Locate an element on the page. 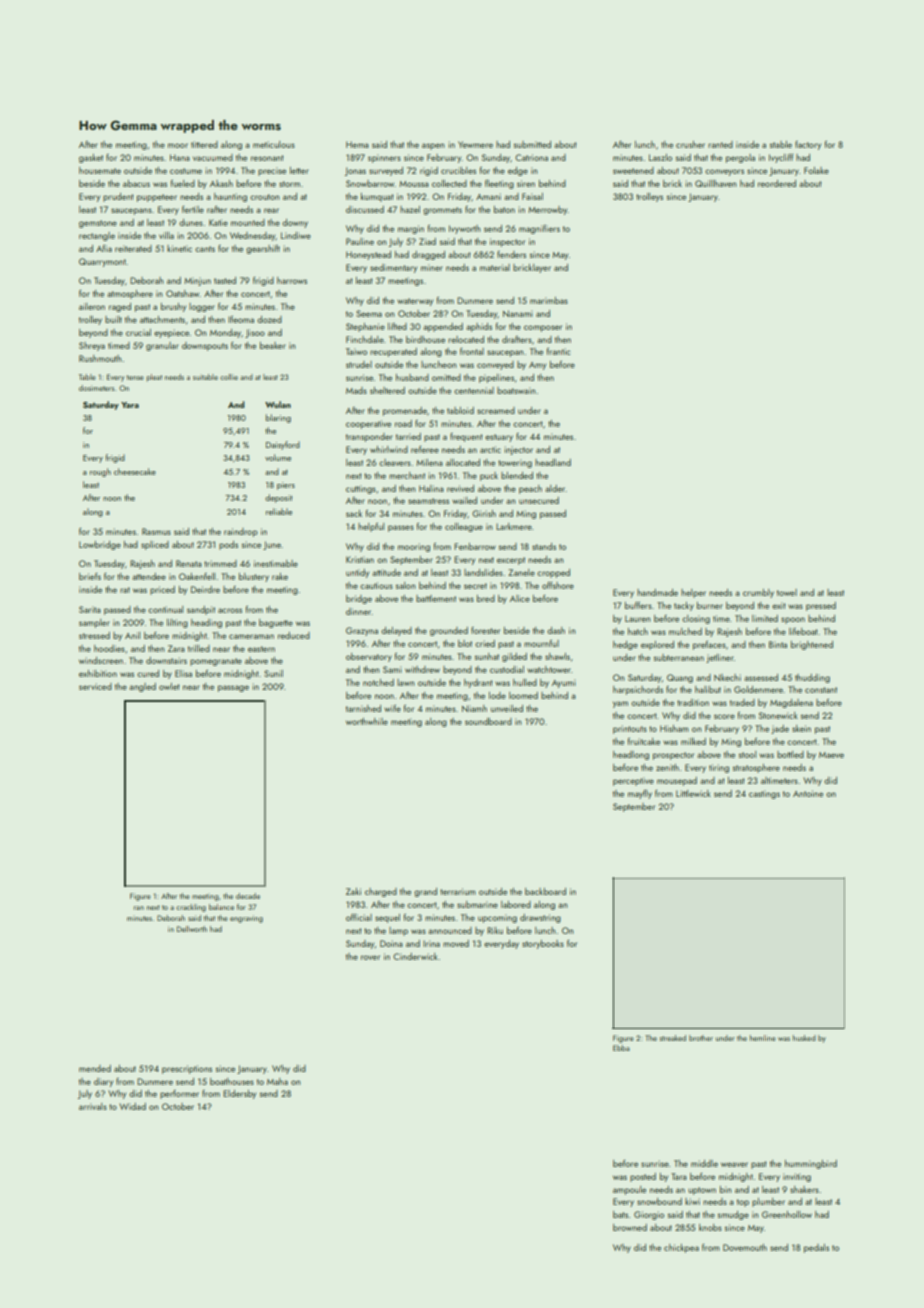 The image size is (924, 1308). attendee is located at coordinates (149, 576).
